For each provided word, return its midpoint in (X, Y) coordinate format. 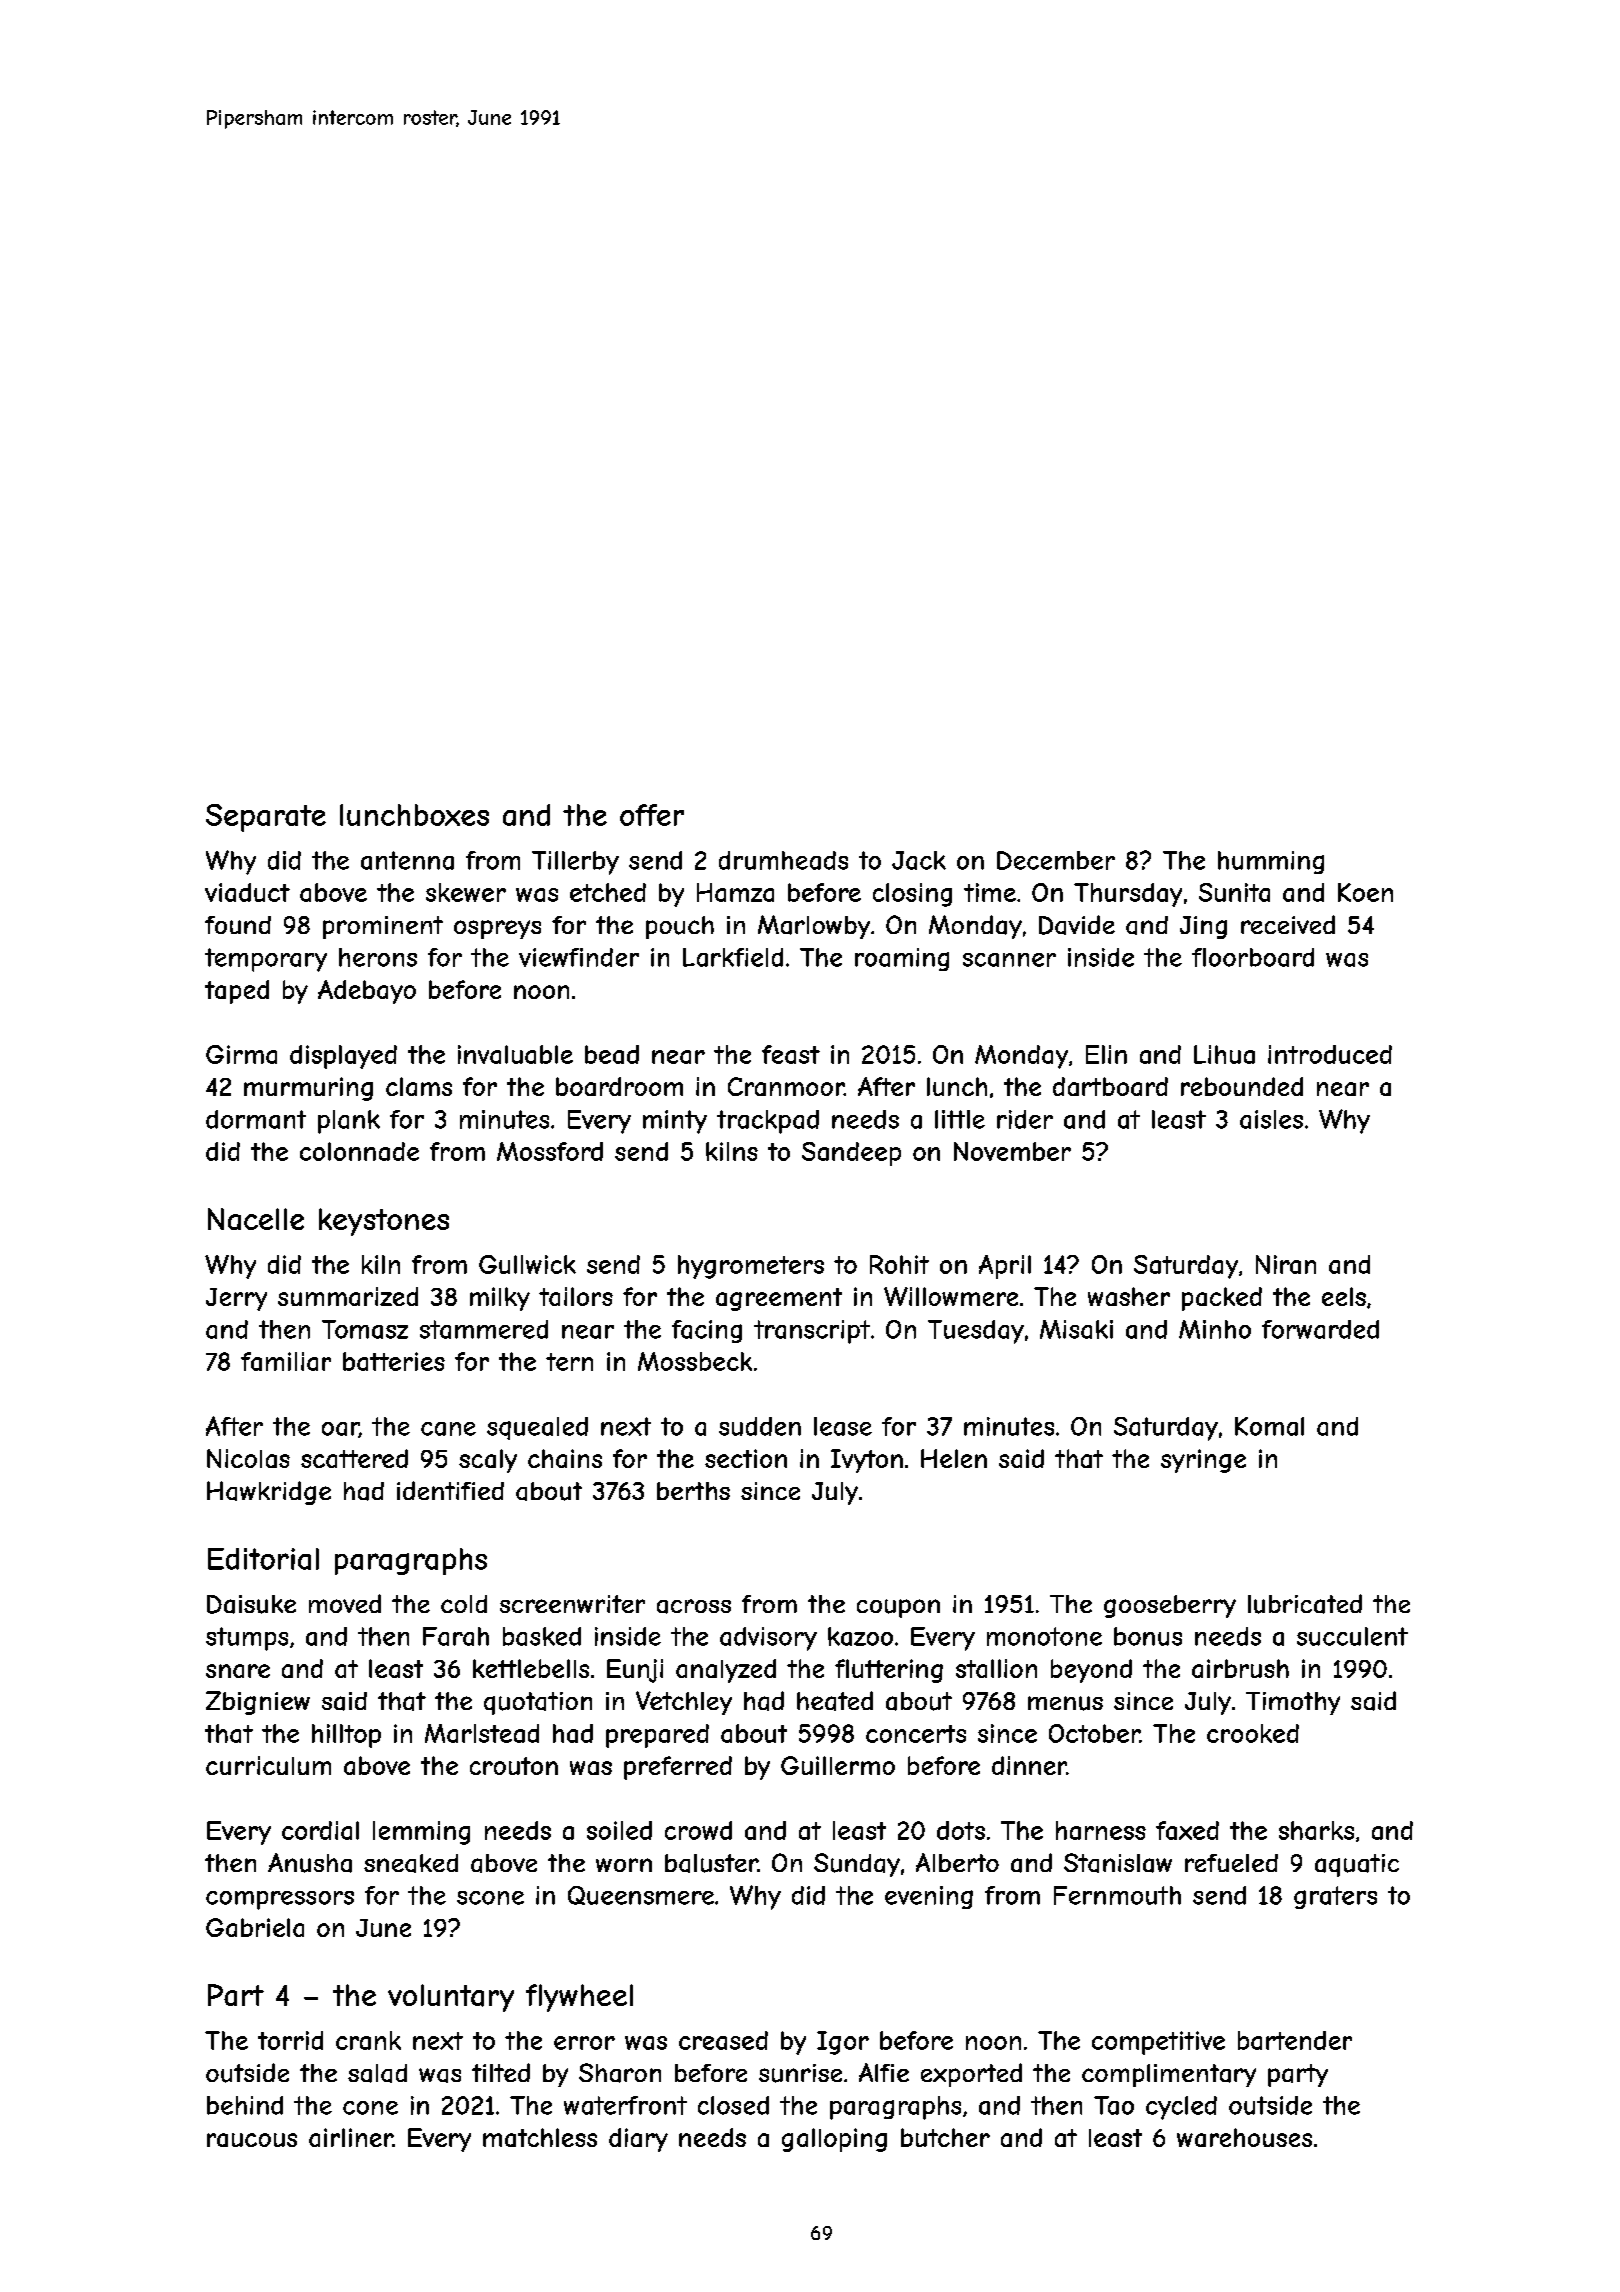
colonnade (359, 1151)
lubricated (1305, 1604)
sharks (1316, 1830)
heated (835, 1701)
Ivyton (867, 1461)
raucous (252, 2140)
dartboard (1110, 1086)
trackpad (768, 1122)
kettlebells (531, 1668)
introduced (1330, 1054)
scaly (488, 1461)
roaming (902, 959)
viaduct (247, 892)
